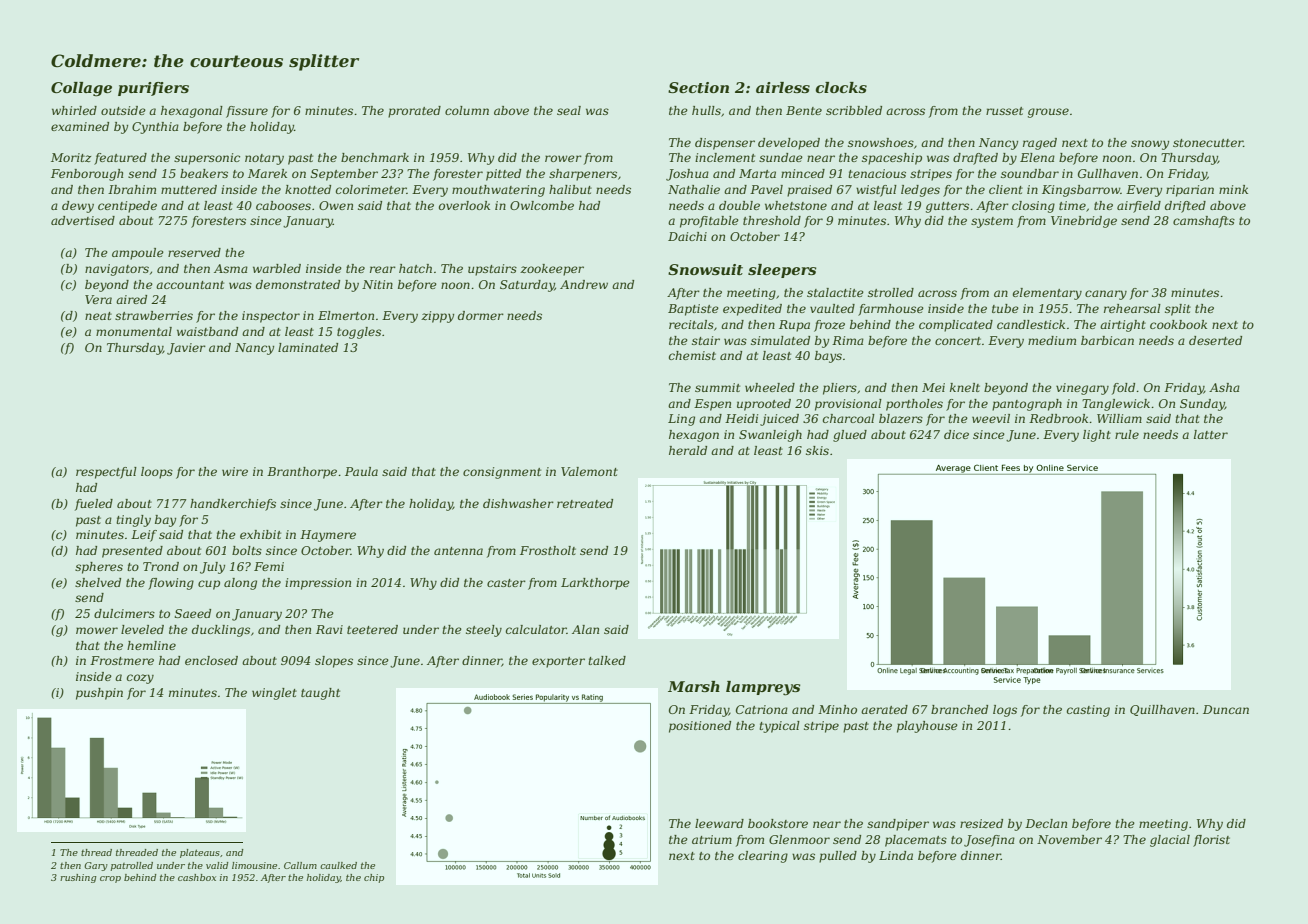 The height and width of the screenshot is (924, 1308). What do you see at coordinates (81, 89) in the screenshot?
I see `Collage` at bounding box center [81, 89].
